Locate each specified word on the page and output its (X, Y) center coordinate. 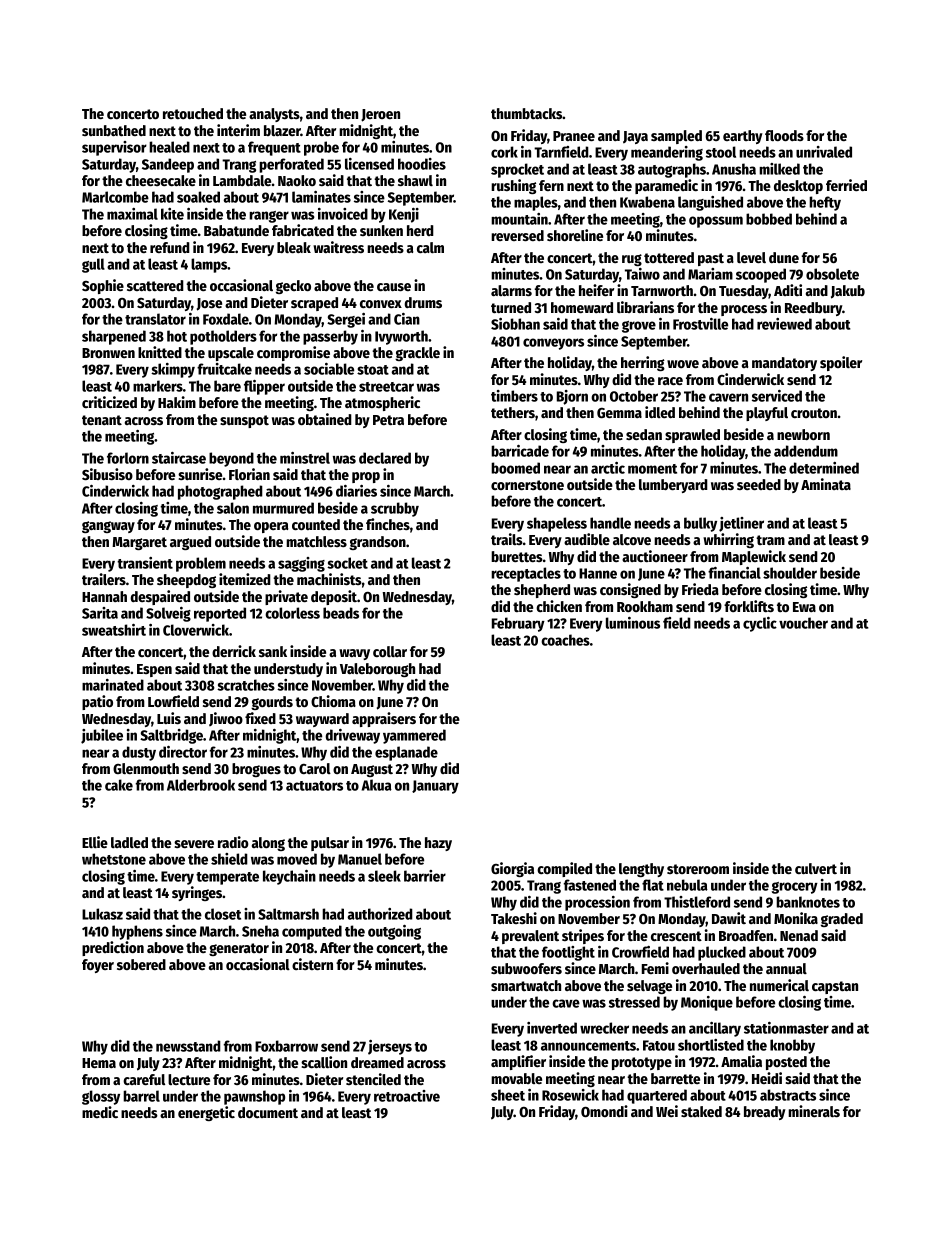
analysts (274, 115)
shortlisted (711, 1045)
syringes (197, 893)
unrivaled (824, 152)
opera (271, 527)
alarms (511, 290)
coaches (565, 640)
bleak (294, 247)
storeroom (698, 869)
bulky (700, 524)
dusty (139, 753)
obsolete (832, 274)
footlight (568, 953)
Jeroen (380, 115)
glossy (101, 1097)
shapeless (557, 524)
